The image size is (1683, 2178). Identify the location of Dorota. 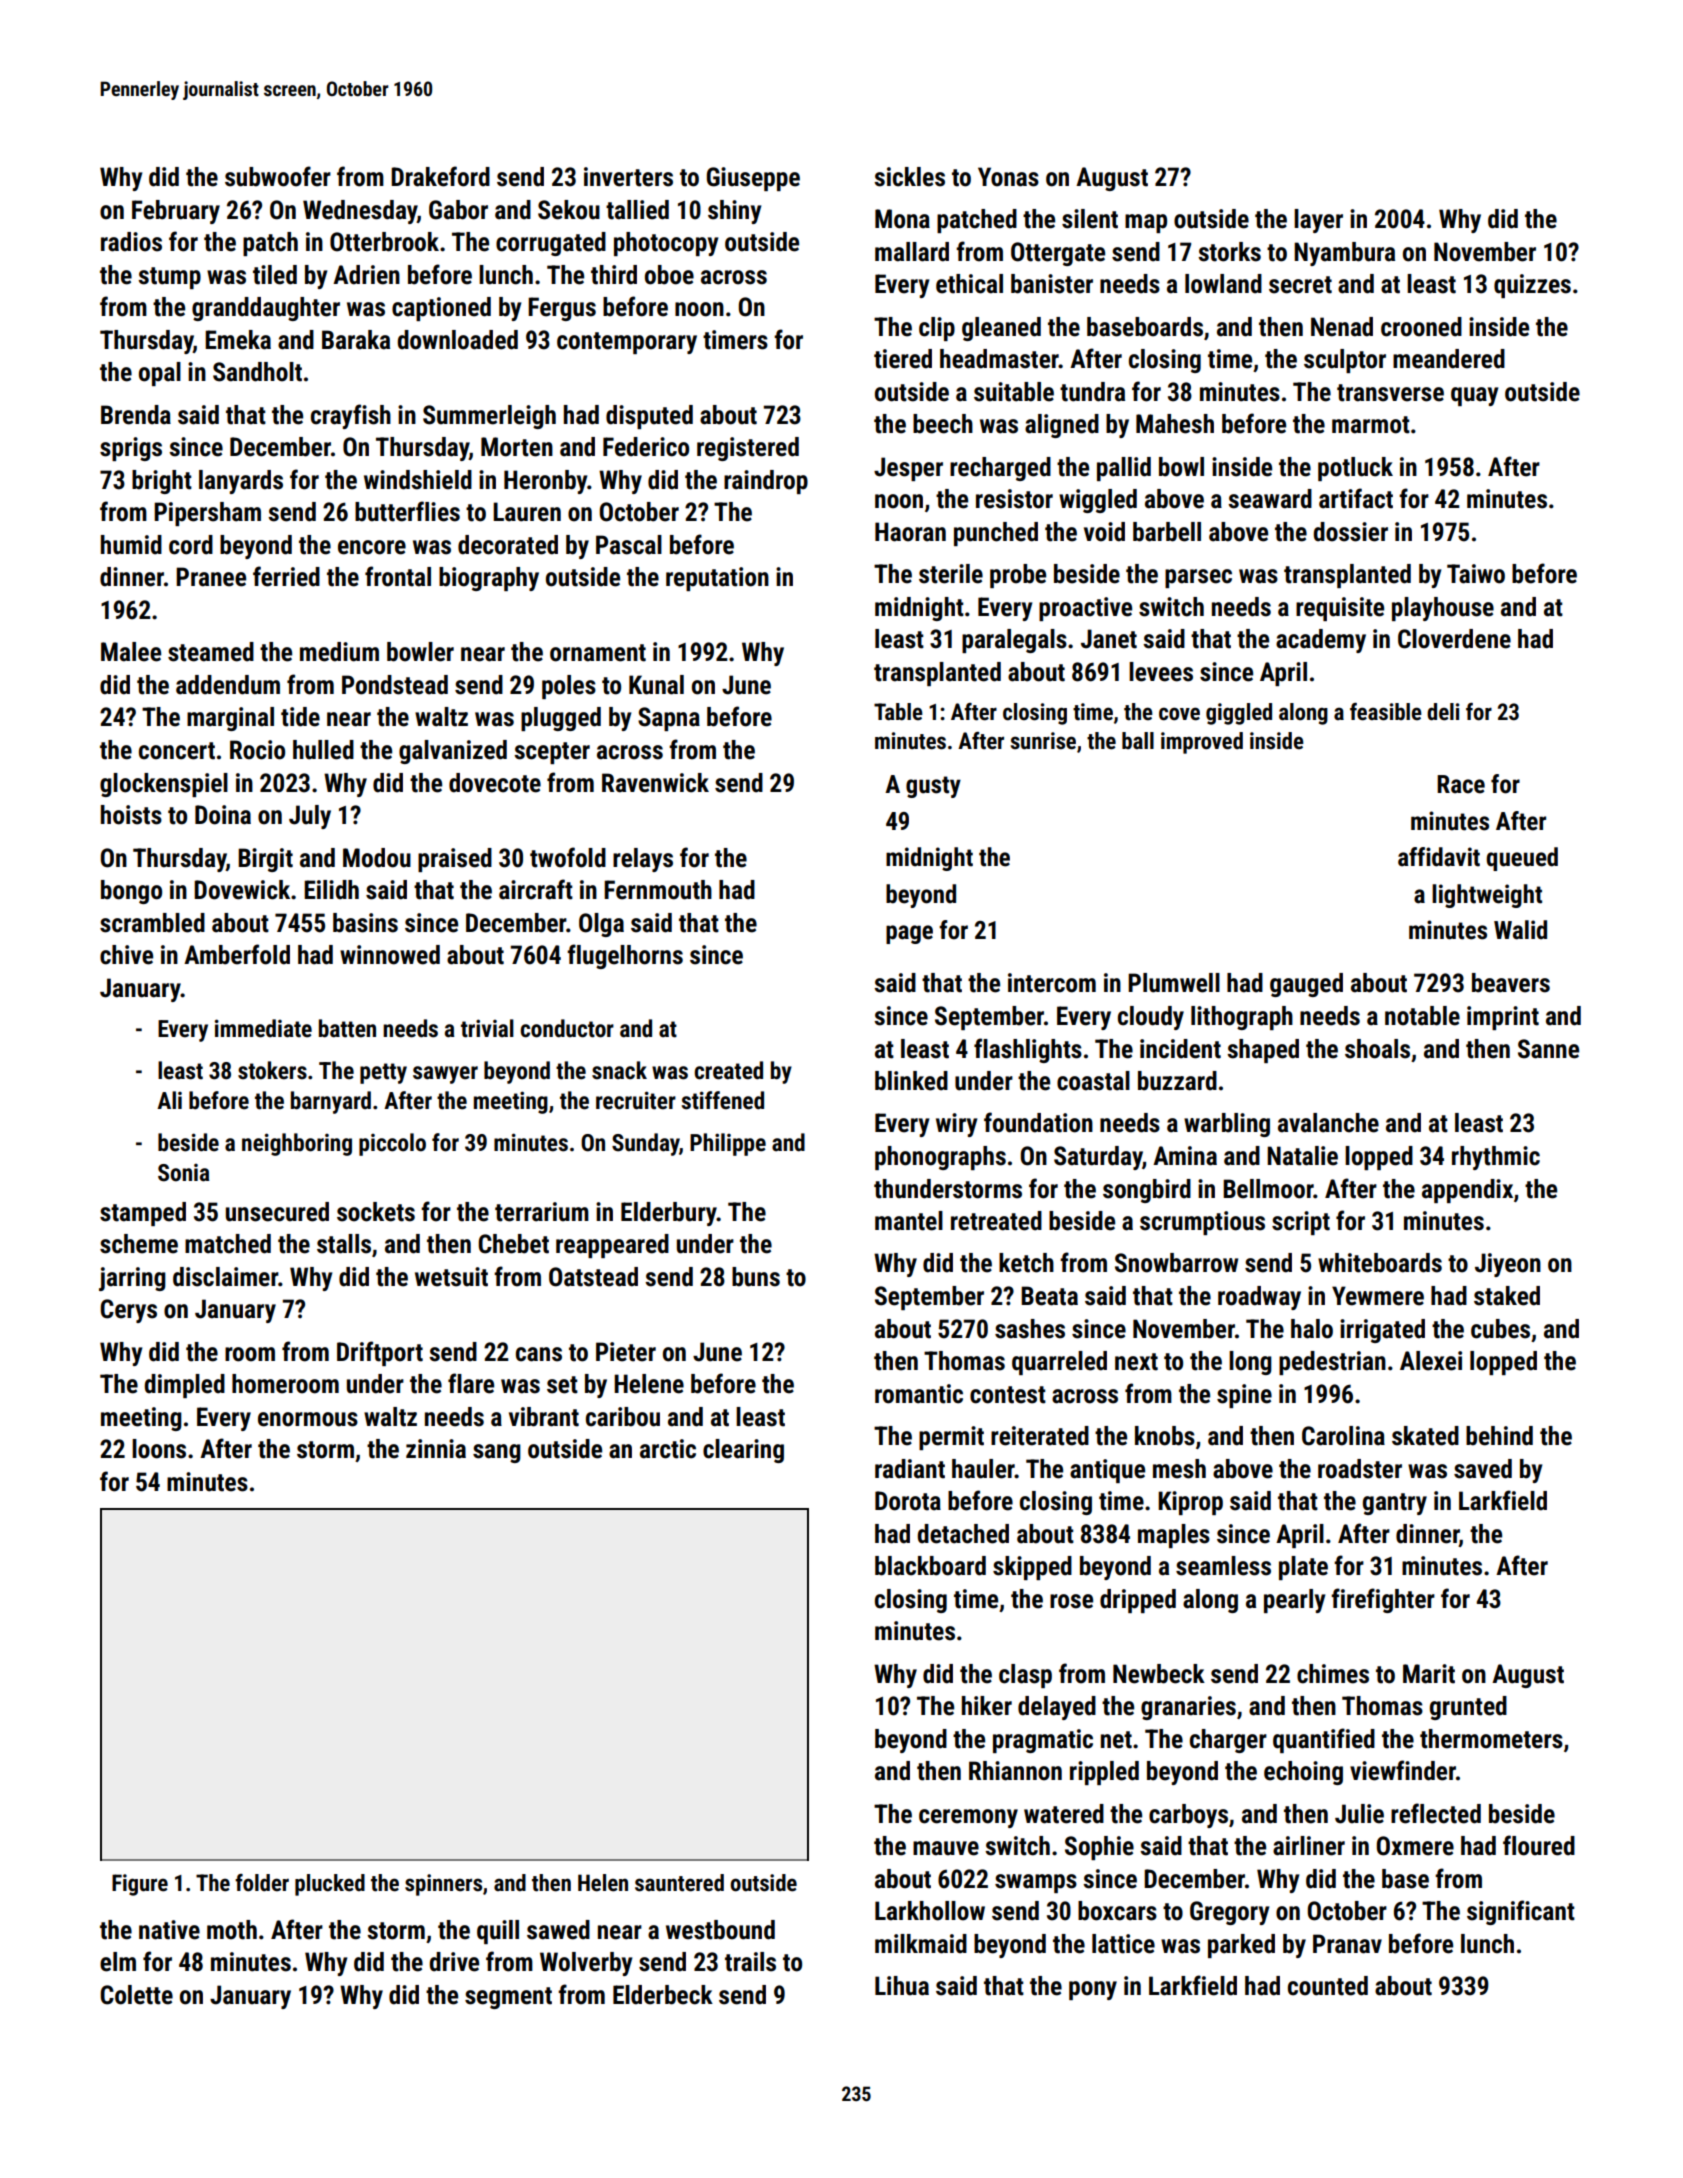
(908, 1501).
